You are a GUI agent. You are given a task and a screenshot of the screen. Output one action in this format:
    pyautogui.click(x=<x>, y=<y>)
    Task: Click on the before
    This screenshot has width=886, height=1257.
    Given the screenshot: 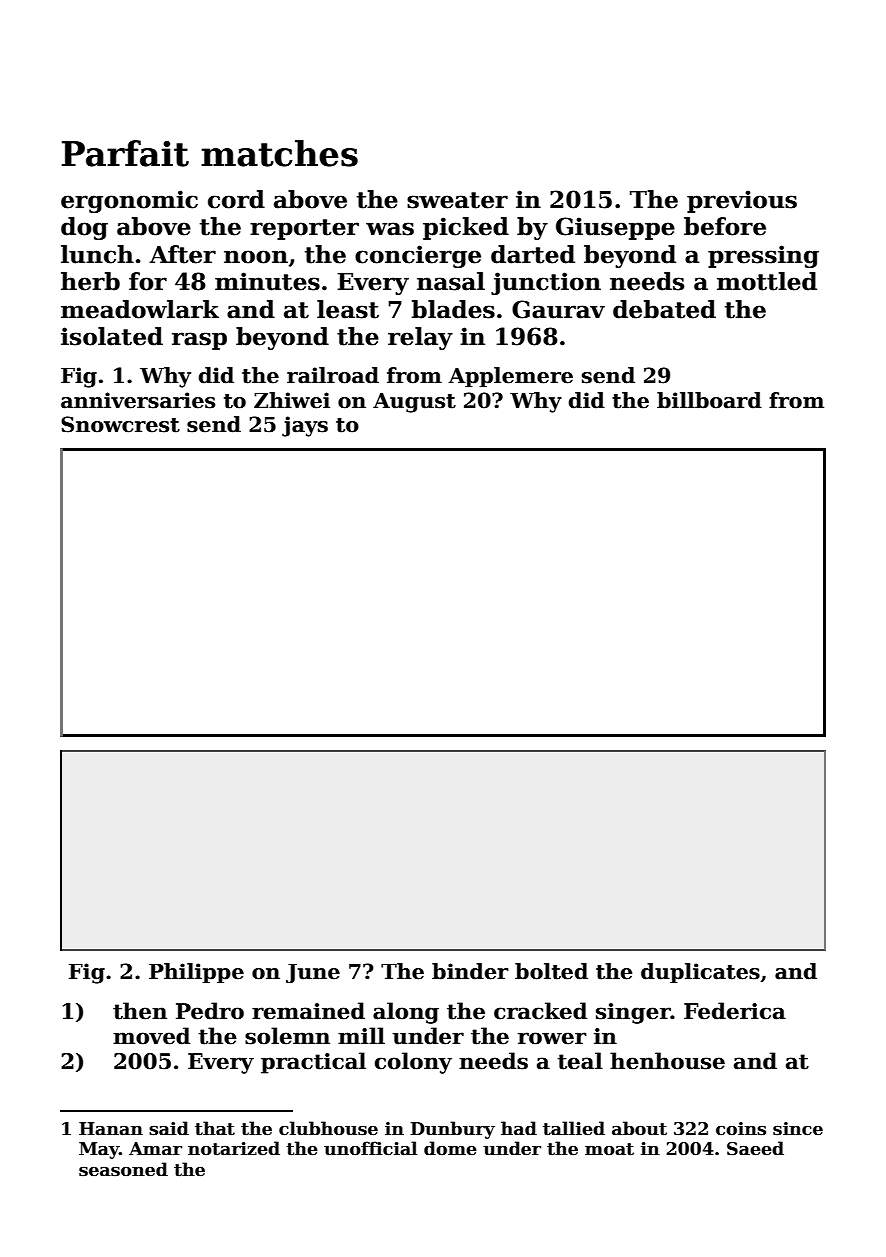 What is the action you would take?
    pyautogui.click(x=725, y=226)
